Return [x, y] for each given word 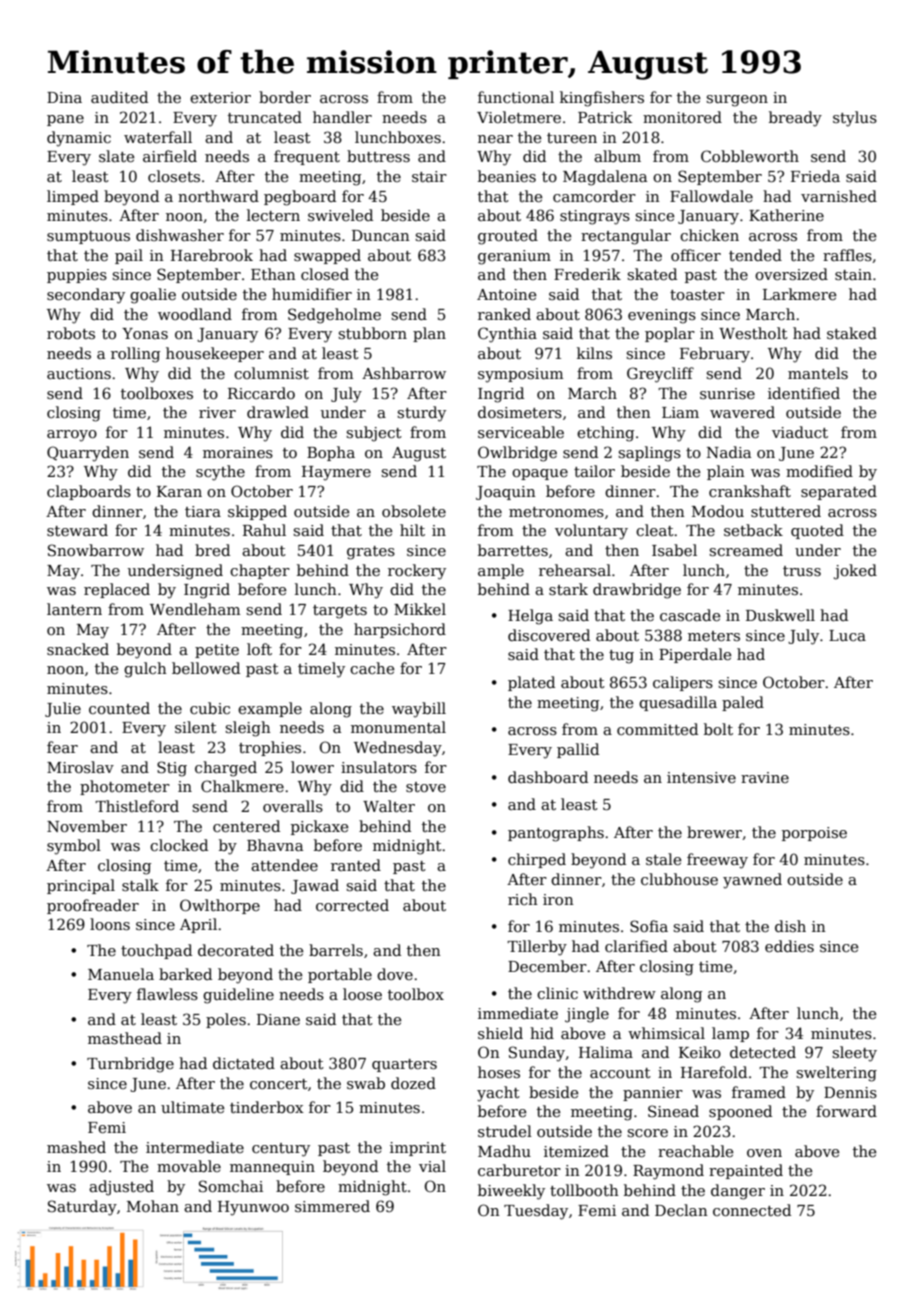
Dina [64, 97]
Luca [847, 635]
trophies [270, 748]
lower [312, 767]
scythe [220, 473]
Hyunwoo [253, 1208]
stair [429, 176]
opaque [540, 474]
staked [852, 333]
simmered [332, 1206]
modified [819, 471]
